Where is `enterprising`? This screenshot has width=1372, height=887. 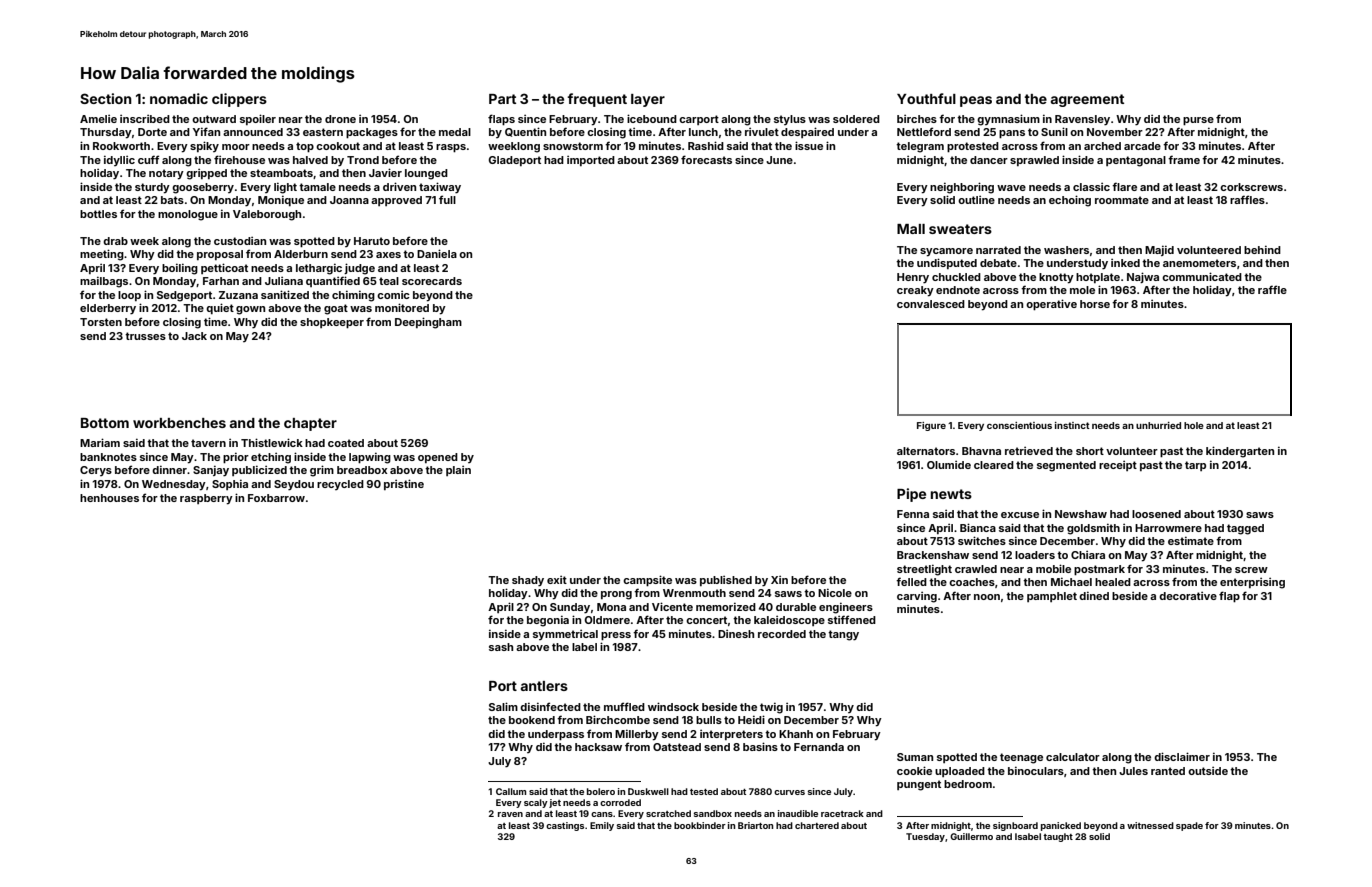 enterprising is located at coordinates (1252, 583).
